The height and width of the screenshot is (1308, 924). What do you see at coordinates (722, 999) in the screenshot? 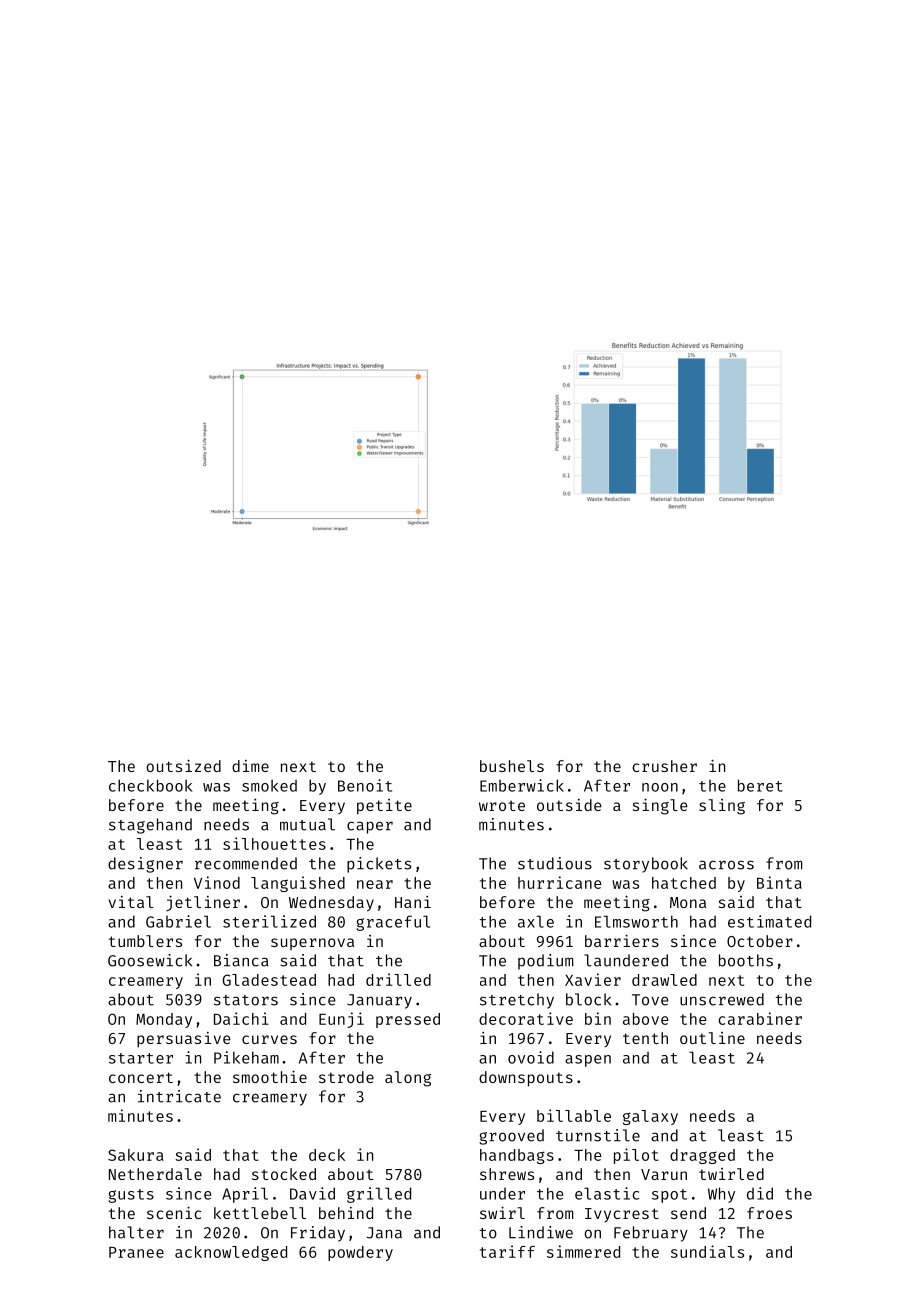
I see `unscrewed` at bounding box center [722, 999].
